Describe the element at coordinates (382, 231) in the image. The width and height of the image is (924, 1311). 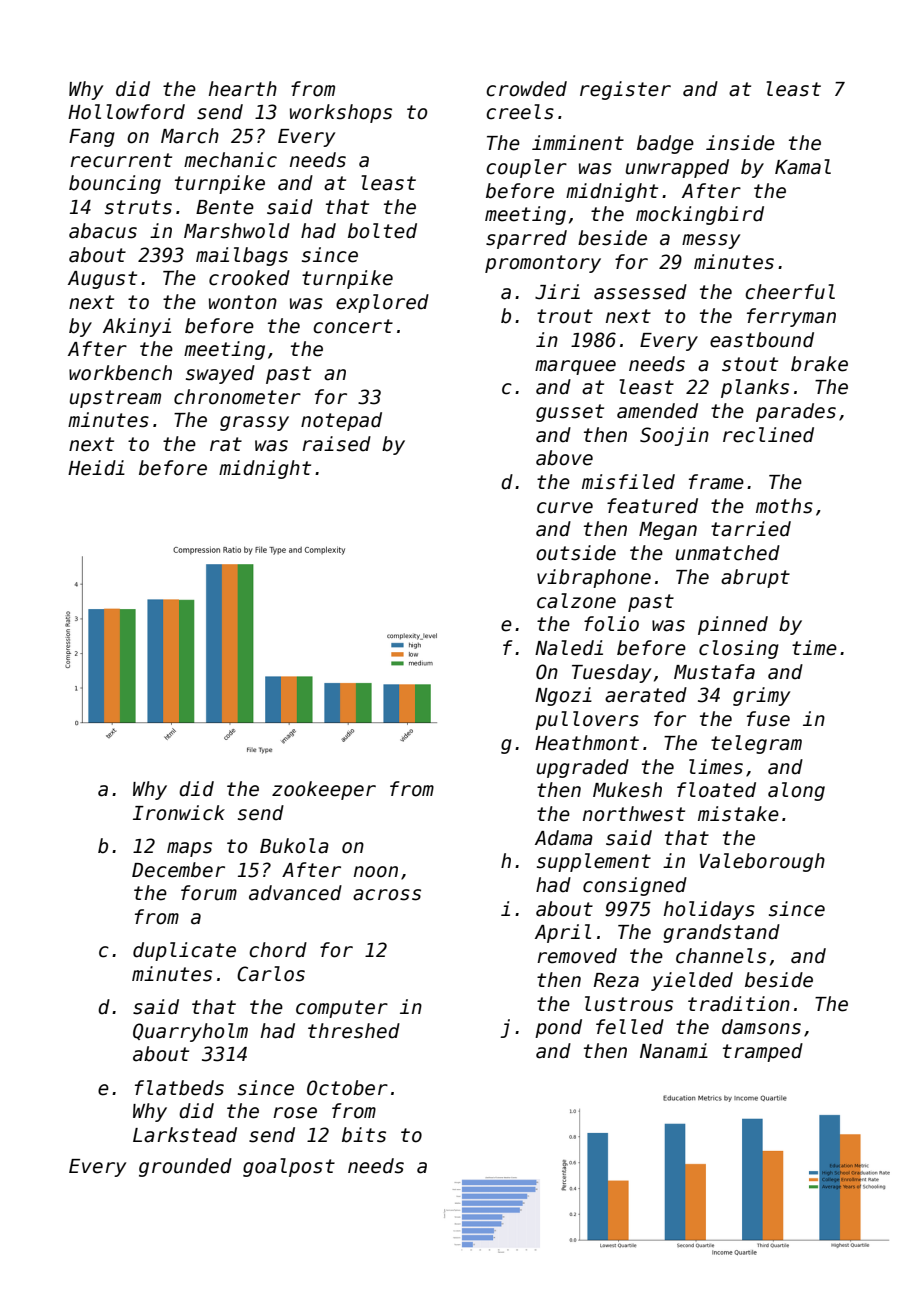
I see `bolted` at that location.
